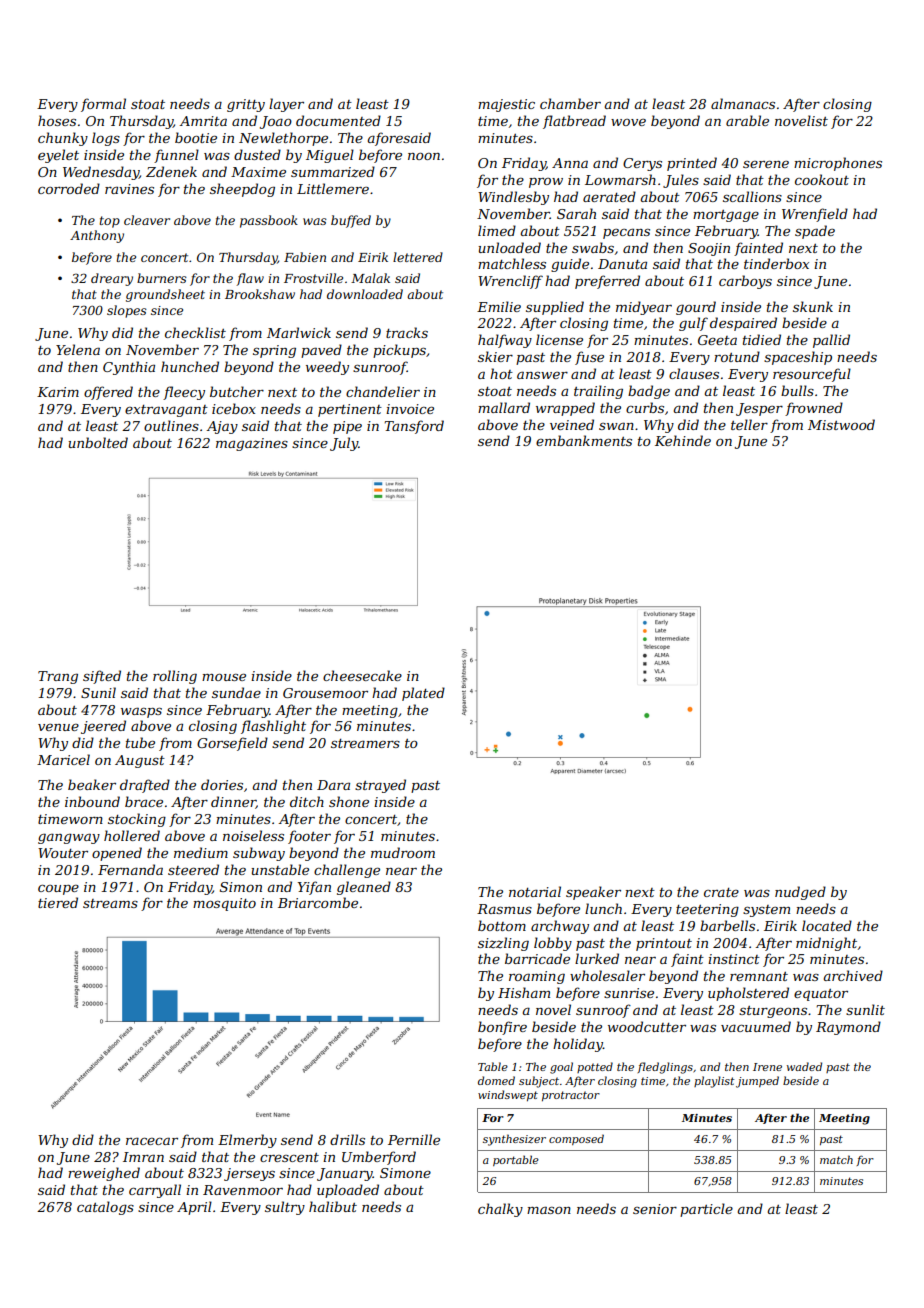 The width and height of the document is (924, 1308). I want to click on formal, so click(103, 105).
